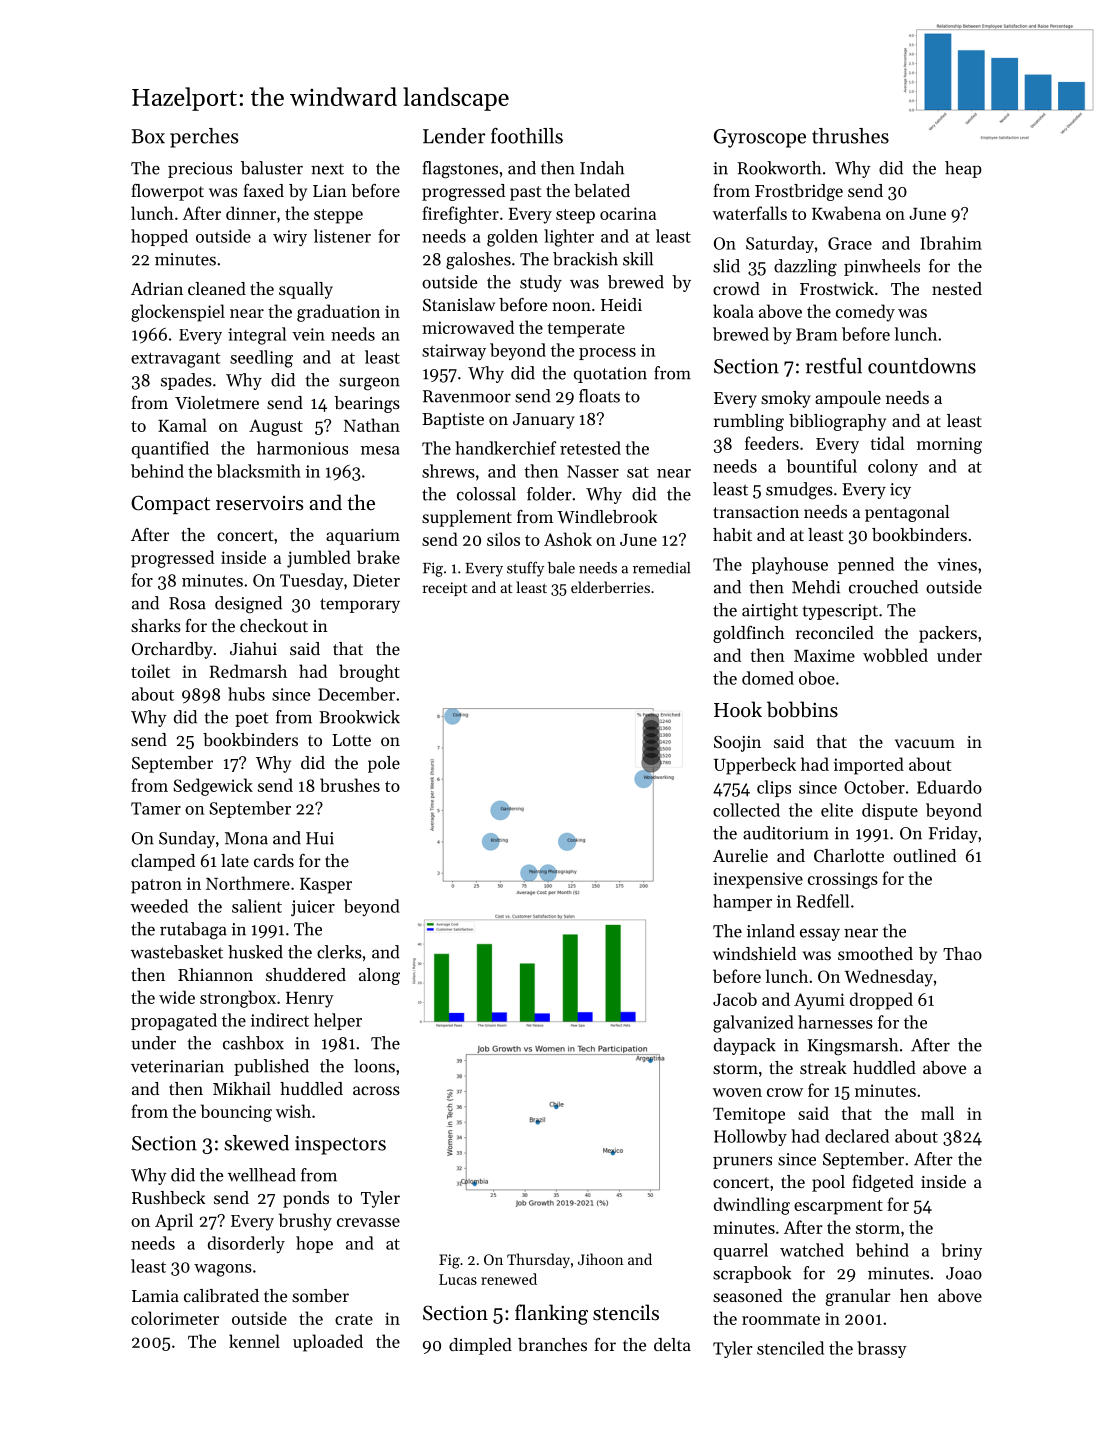 The height and width of the image is (1440, 1113). Describe the element at coordinates (740, 855) in the image. I see `Aurelie` at that location.
